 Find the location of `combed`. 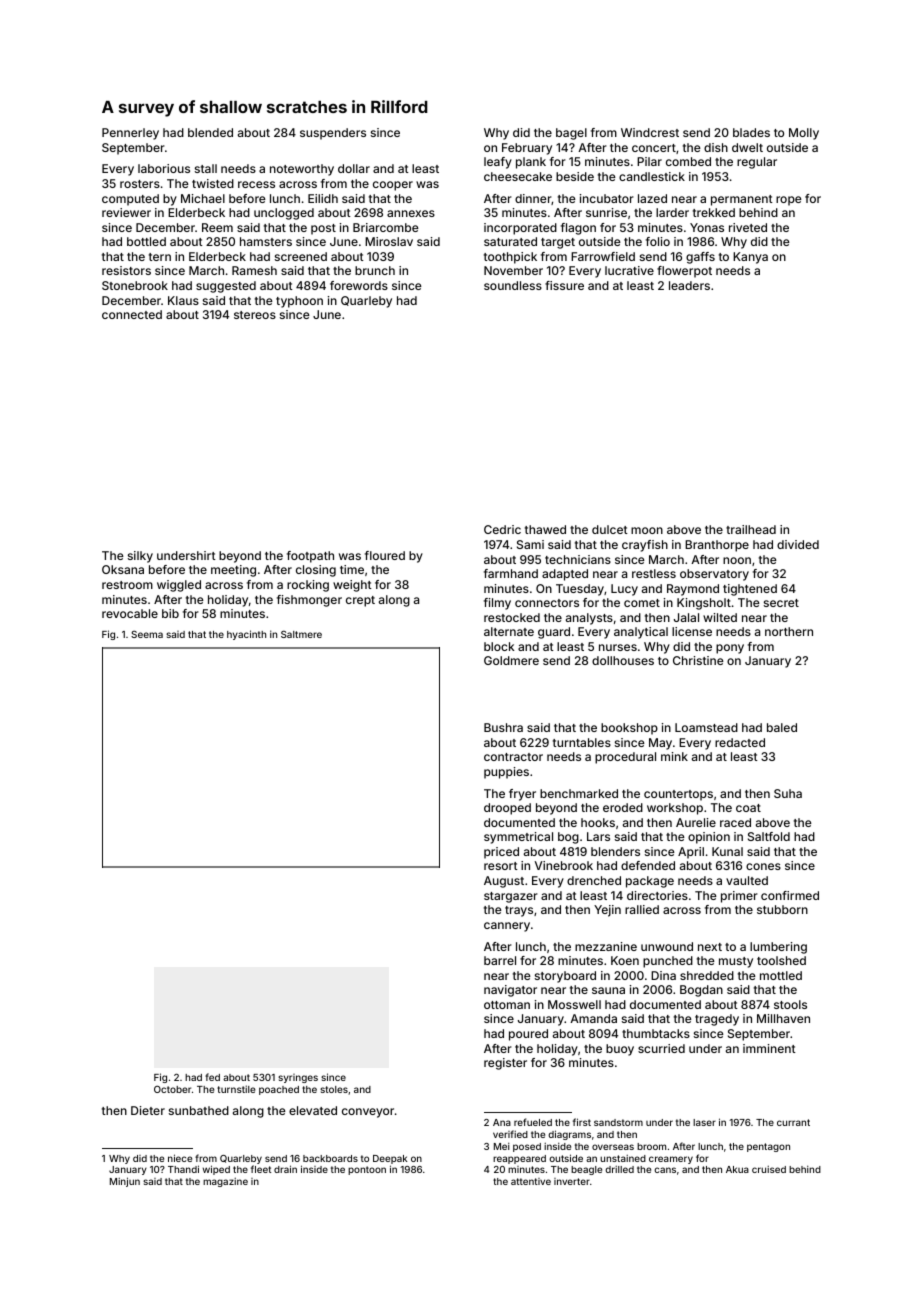

combed is located at coordinates (688, 161).
